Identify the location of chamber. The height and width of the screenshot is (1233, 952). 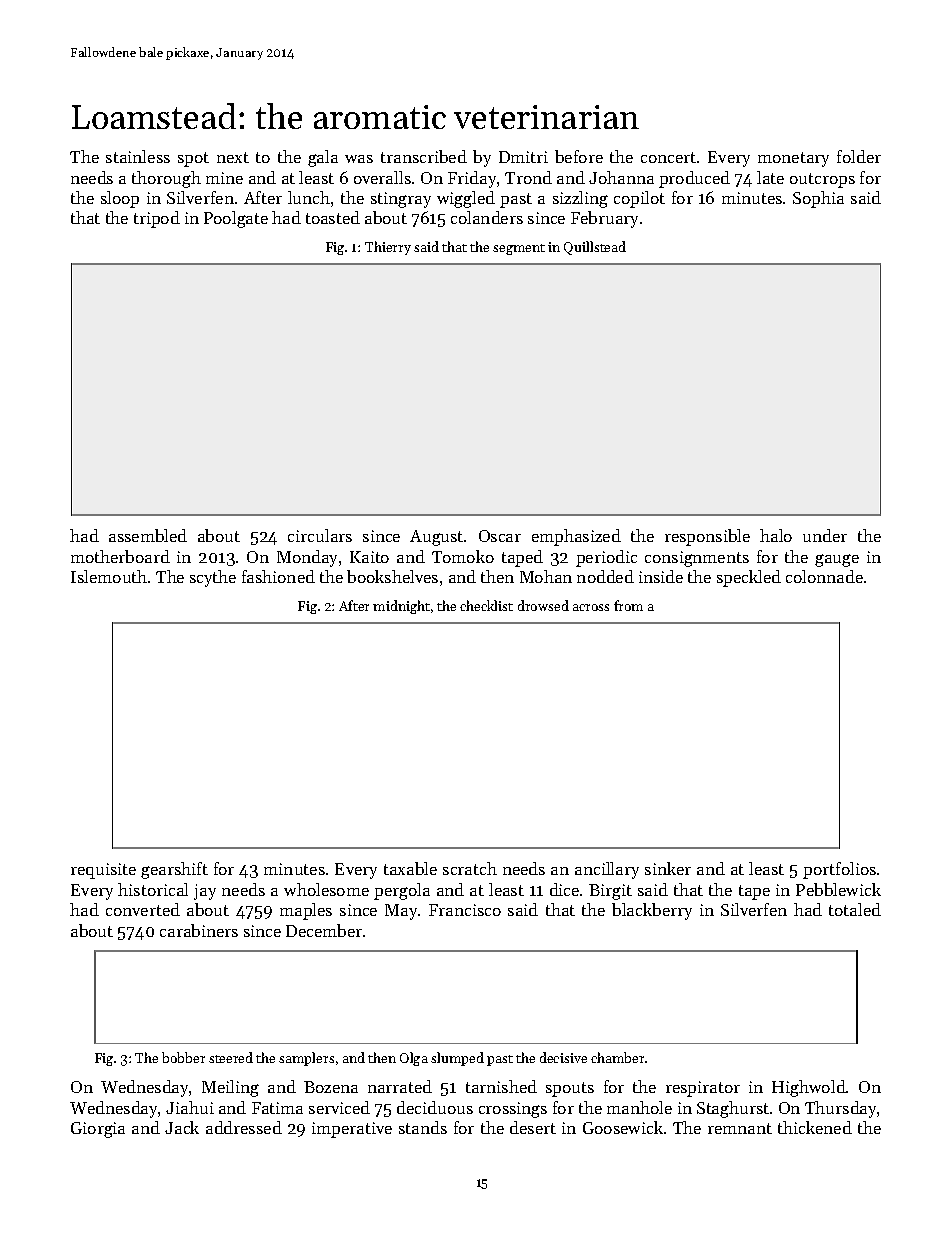
(617, 1057).
